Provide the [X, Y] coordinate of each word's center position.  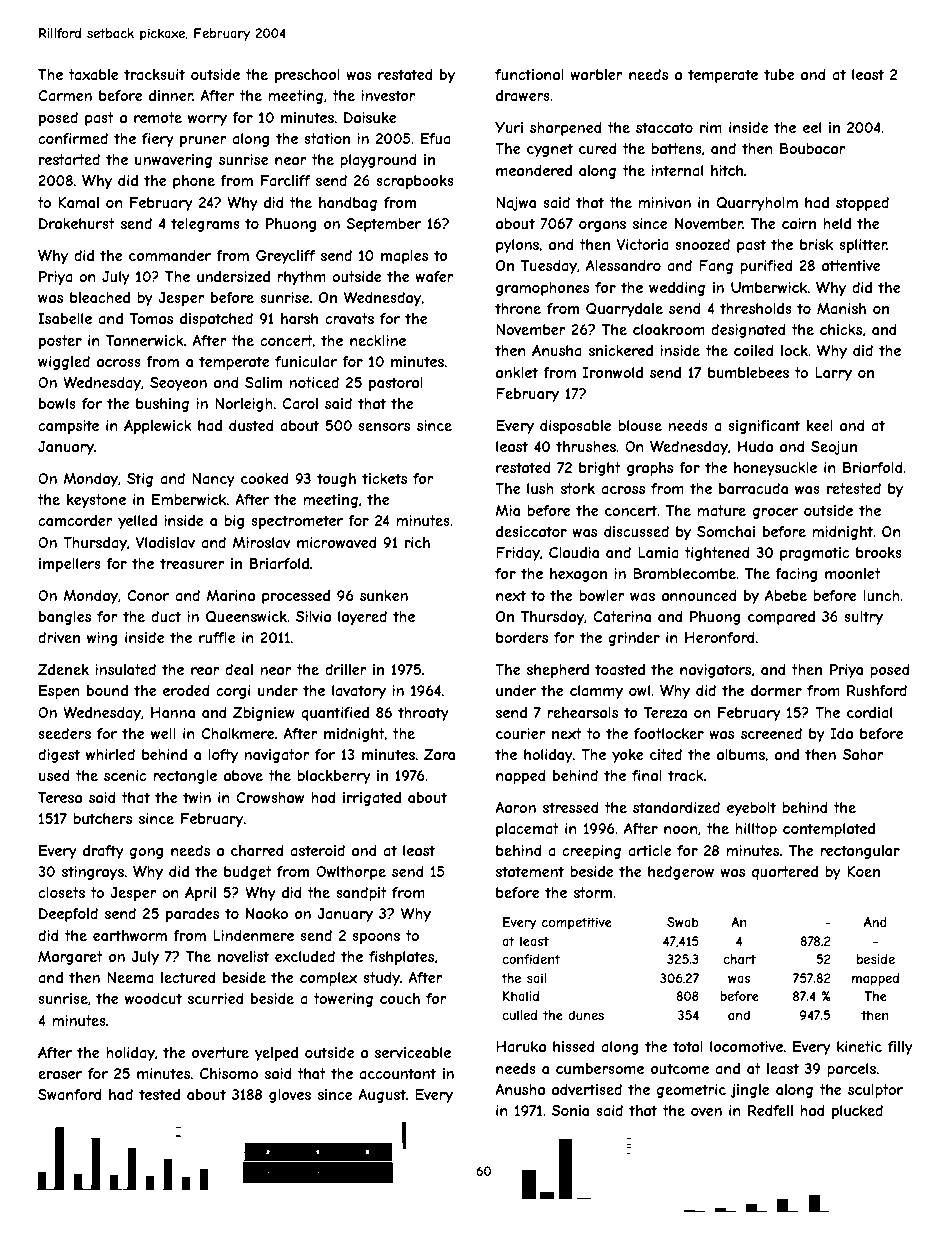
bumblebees [748, 372]
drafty [103, 852]
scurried [216, 998]
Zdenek [63, 669]
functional [529, 74]
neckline [378, 340]
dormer [776, 690]
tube [779, 74]
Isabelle [65, 318]
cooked [265, 478]
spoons [376, 938]
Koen [863, 871]
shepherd [558, 671]
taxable [93, 74]
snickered [621, 350]
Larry [833, 374]
